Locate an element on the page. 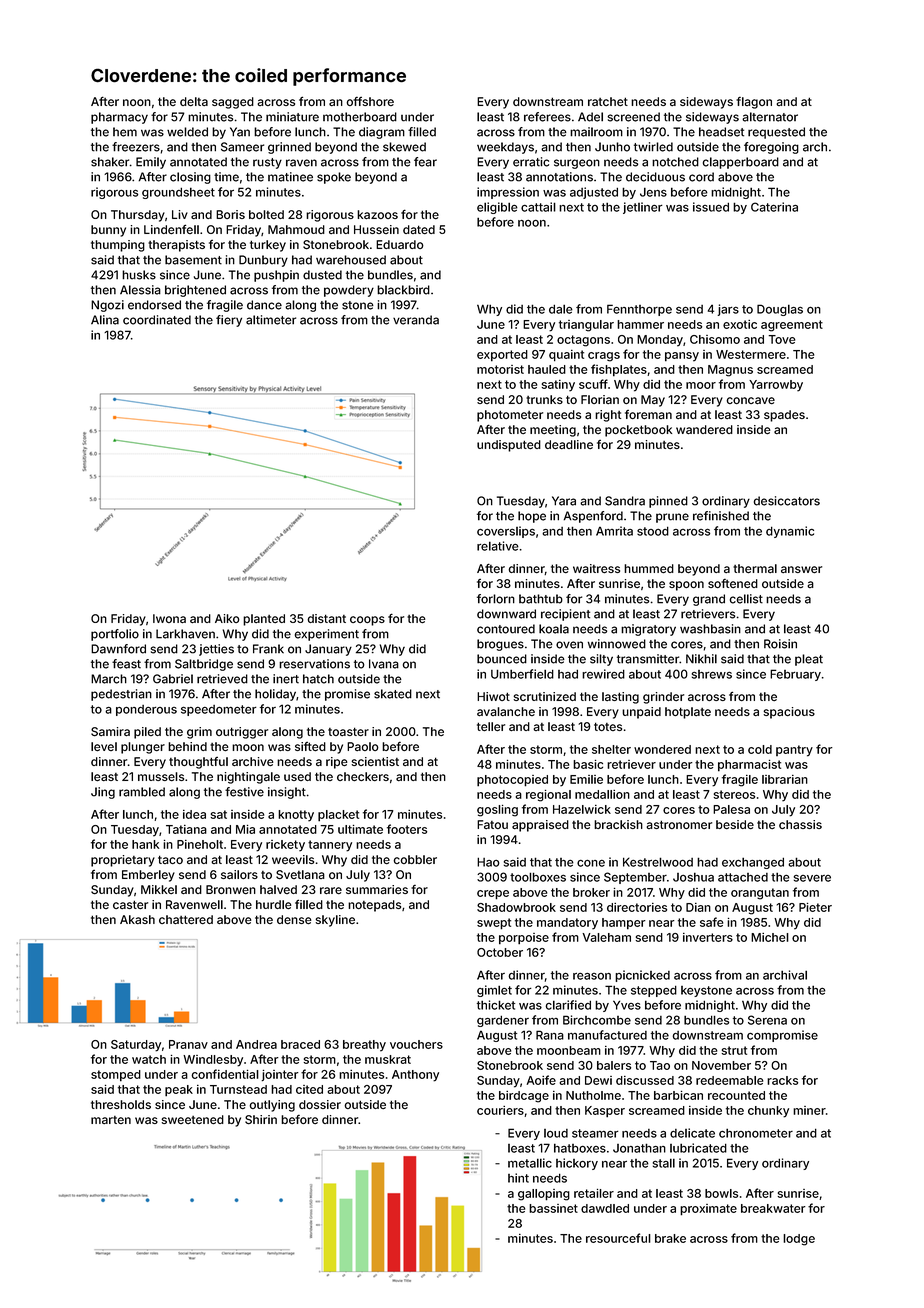  marten is located at coordinates (111, 1120).
